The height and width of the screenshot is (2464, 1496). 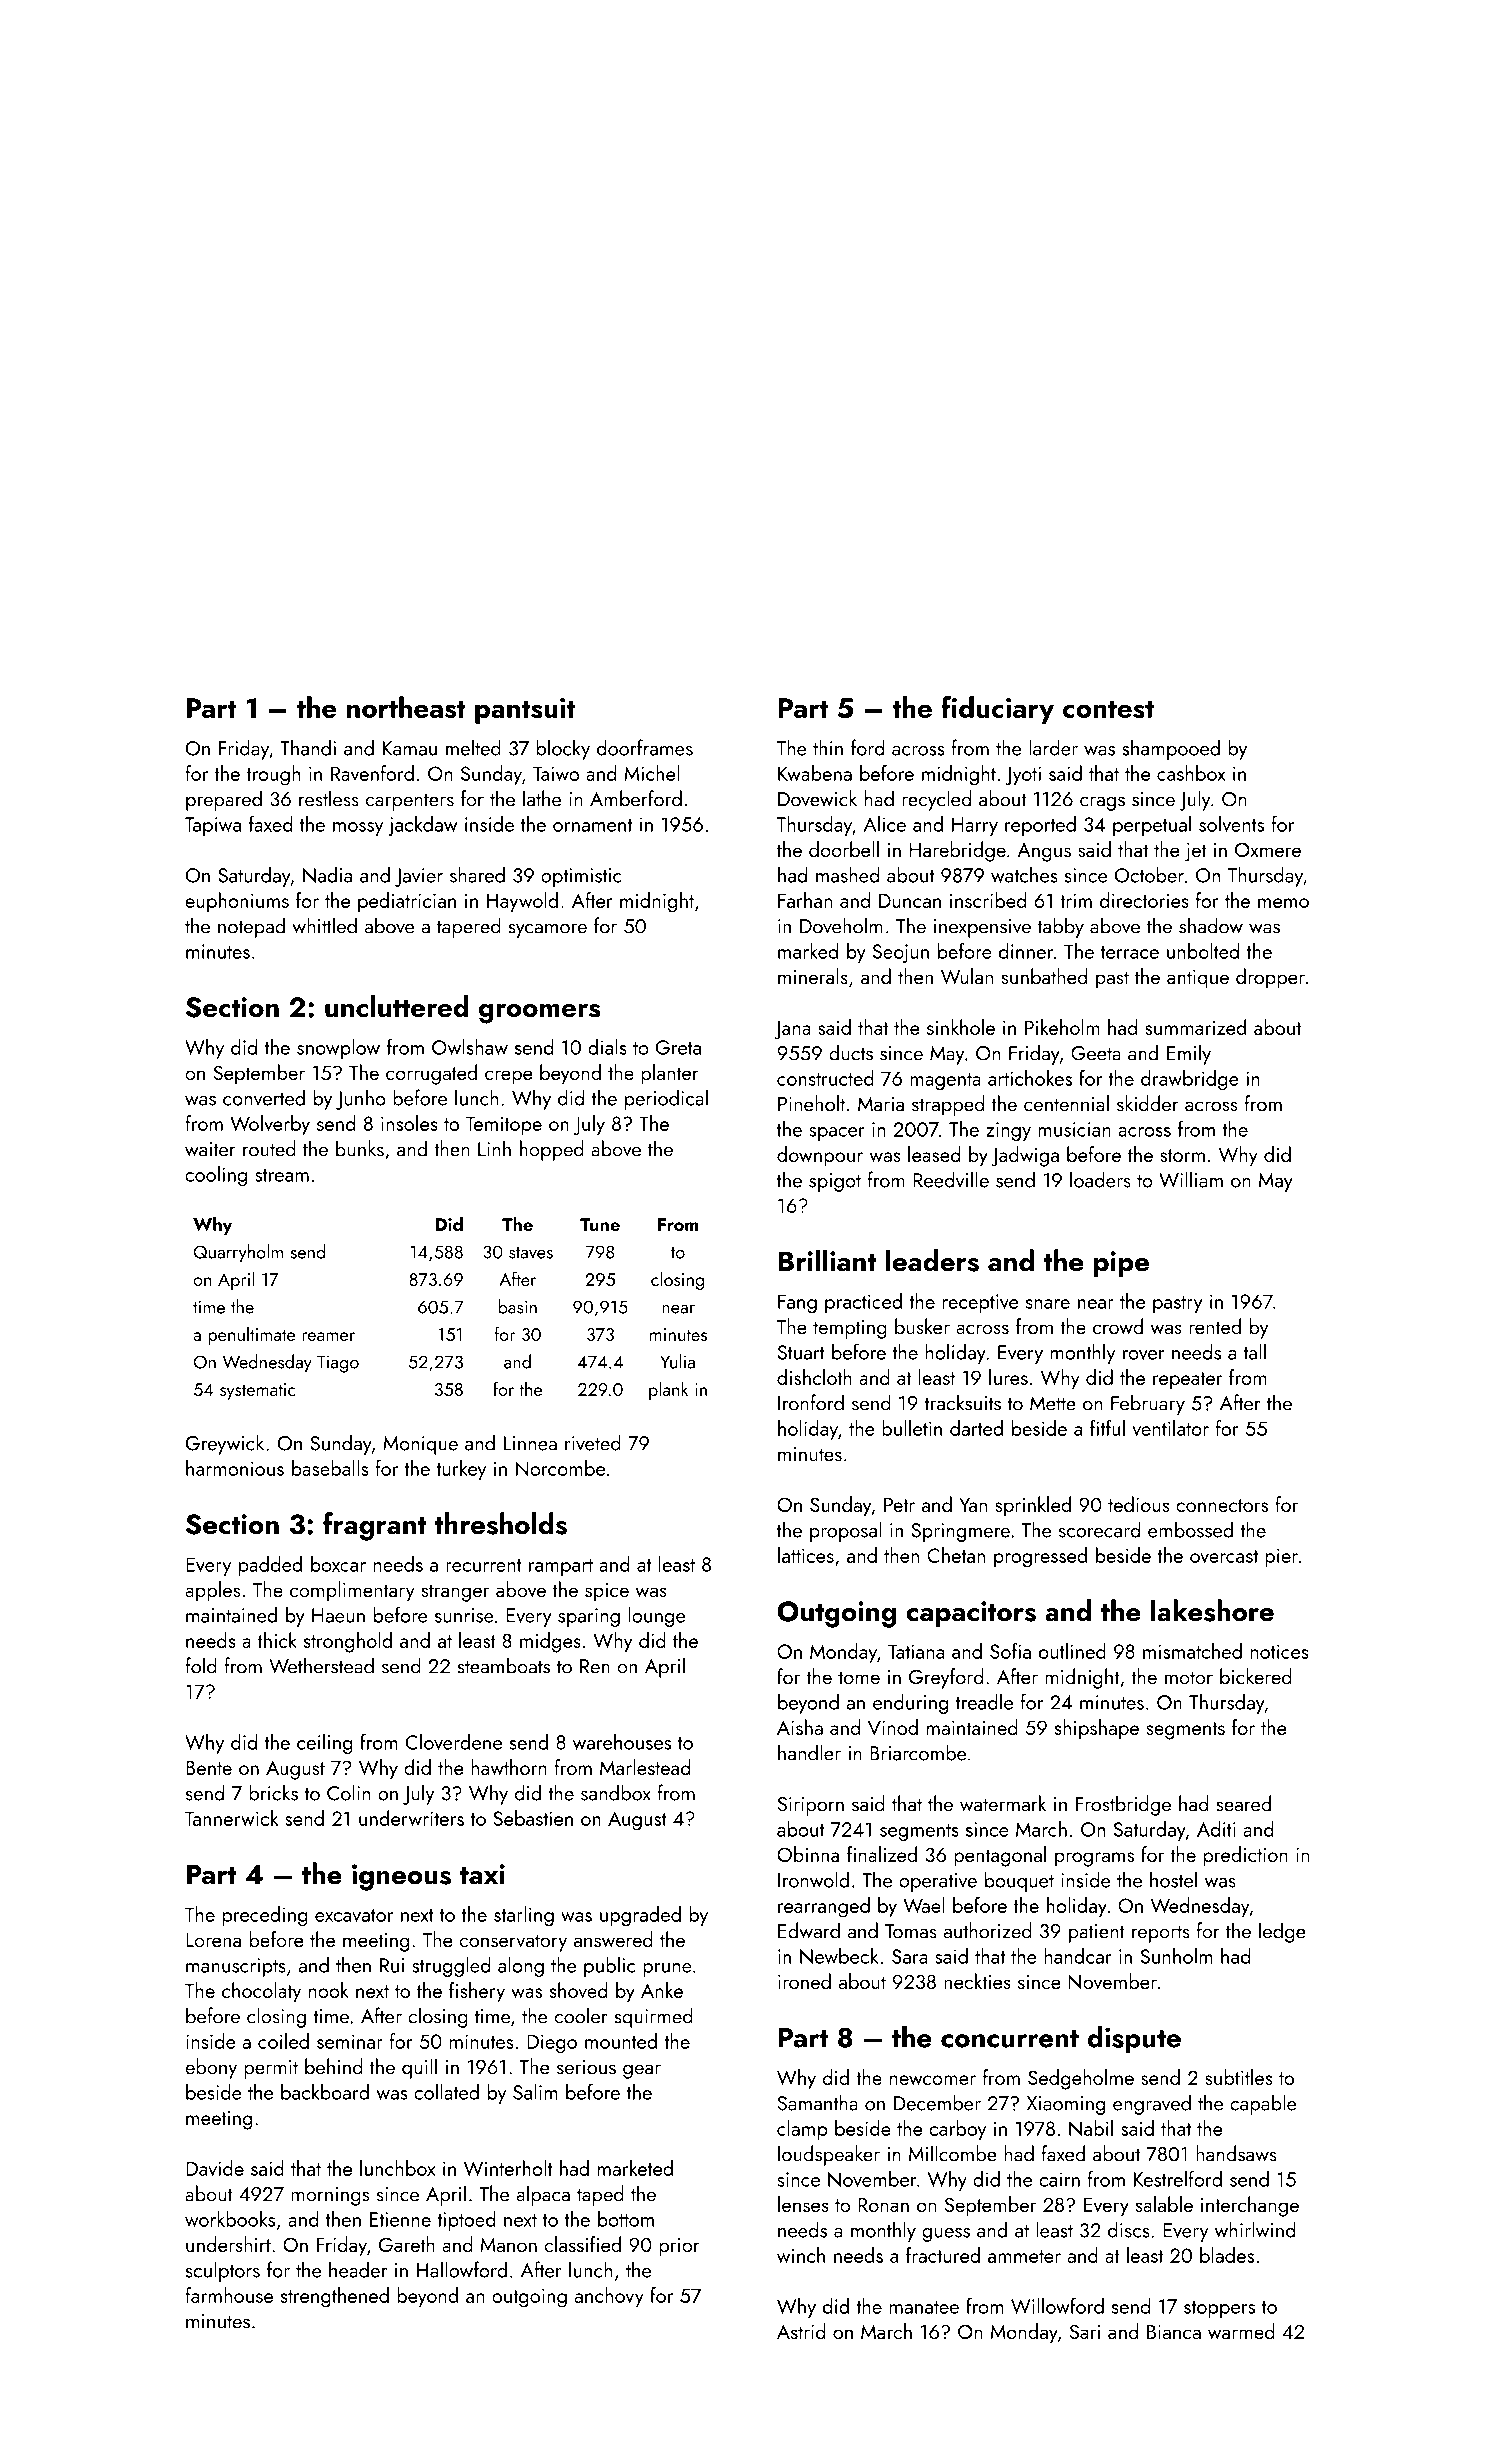 What do you see at coordinates (1033, 1506) in the screenshot?
I see `sprinkled` at bounding box center [1033, 1506].
